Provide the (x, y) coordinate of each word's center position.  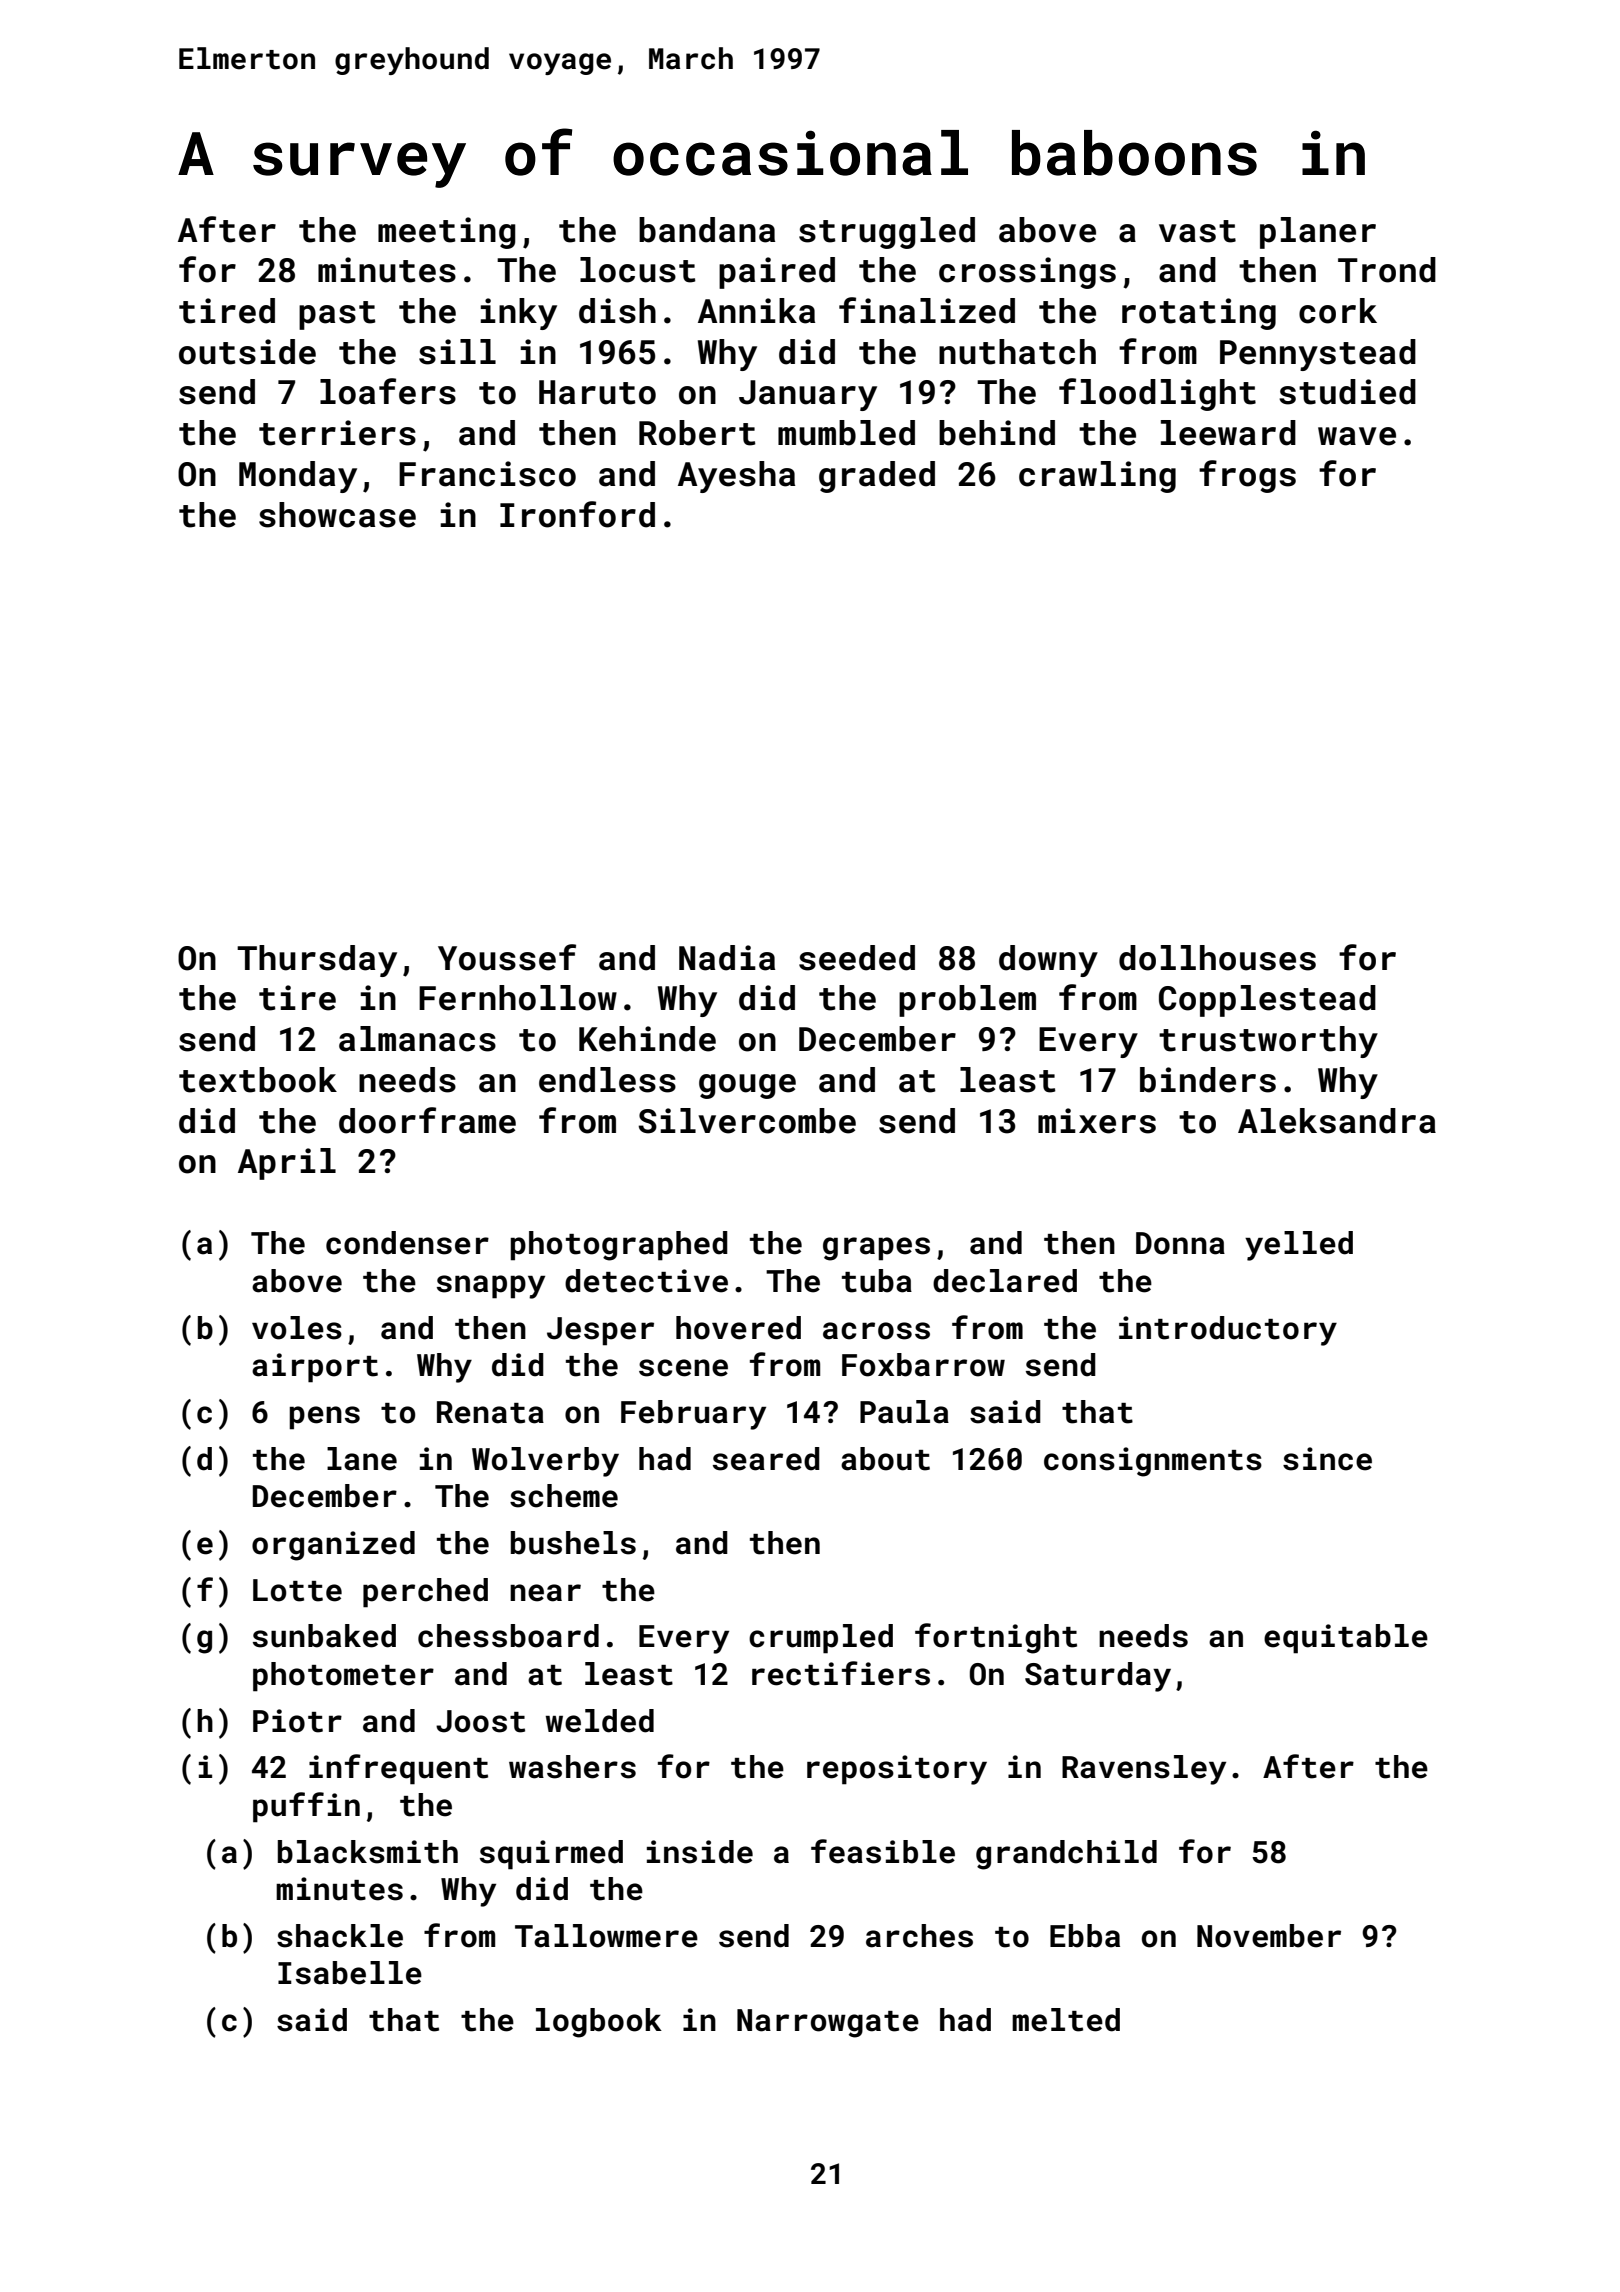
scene (683, 1368)
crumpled (821, 1639)
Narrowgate (828, 2023)
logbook (599, 2023)
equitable (1346, 1639)
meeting (447, 233)
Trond (1387, 270)
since (1327, 1459)
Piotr (297, 1721)
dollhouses (1217, 958)
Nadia (727, 958)
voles (297, 1328)
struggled (887, 233)
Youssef (507, 957)
